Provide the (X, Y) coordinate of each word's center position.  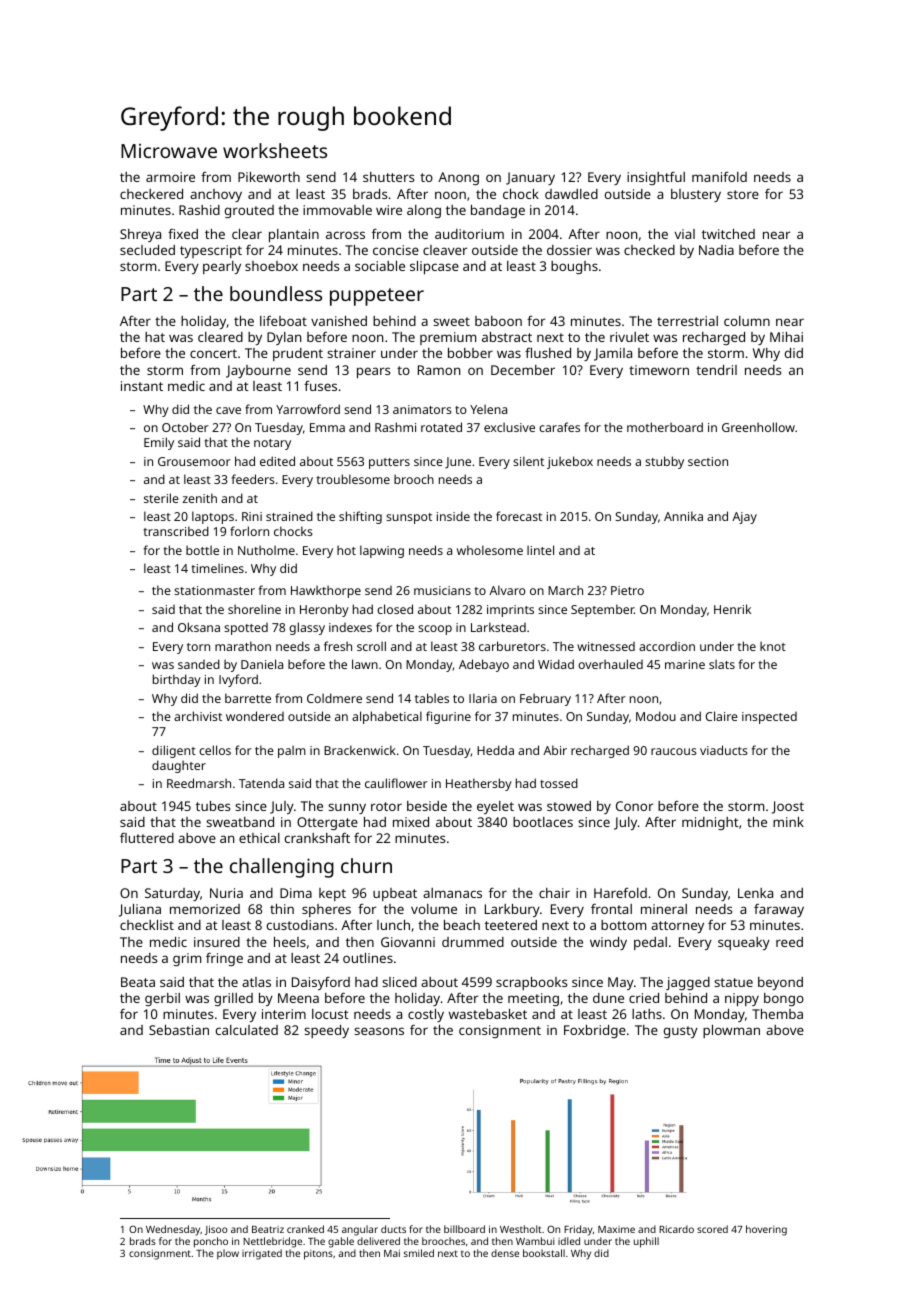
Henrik (732, 609)
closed (395, 609)
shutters (388, 177)
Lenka (755, 893)
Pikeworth (269, 177)
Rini (252, 516)
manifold (719, 177)
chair (554, 893)
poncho (211, 1242)
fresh (338, 646)
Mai (392, 1253)
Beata (138, 982)
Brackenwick (360, 750)
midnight (710, 823)
